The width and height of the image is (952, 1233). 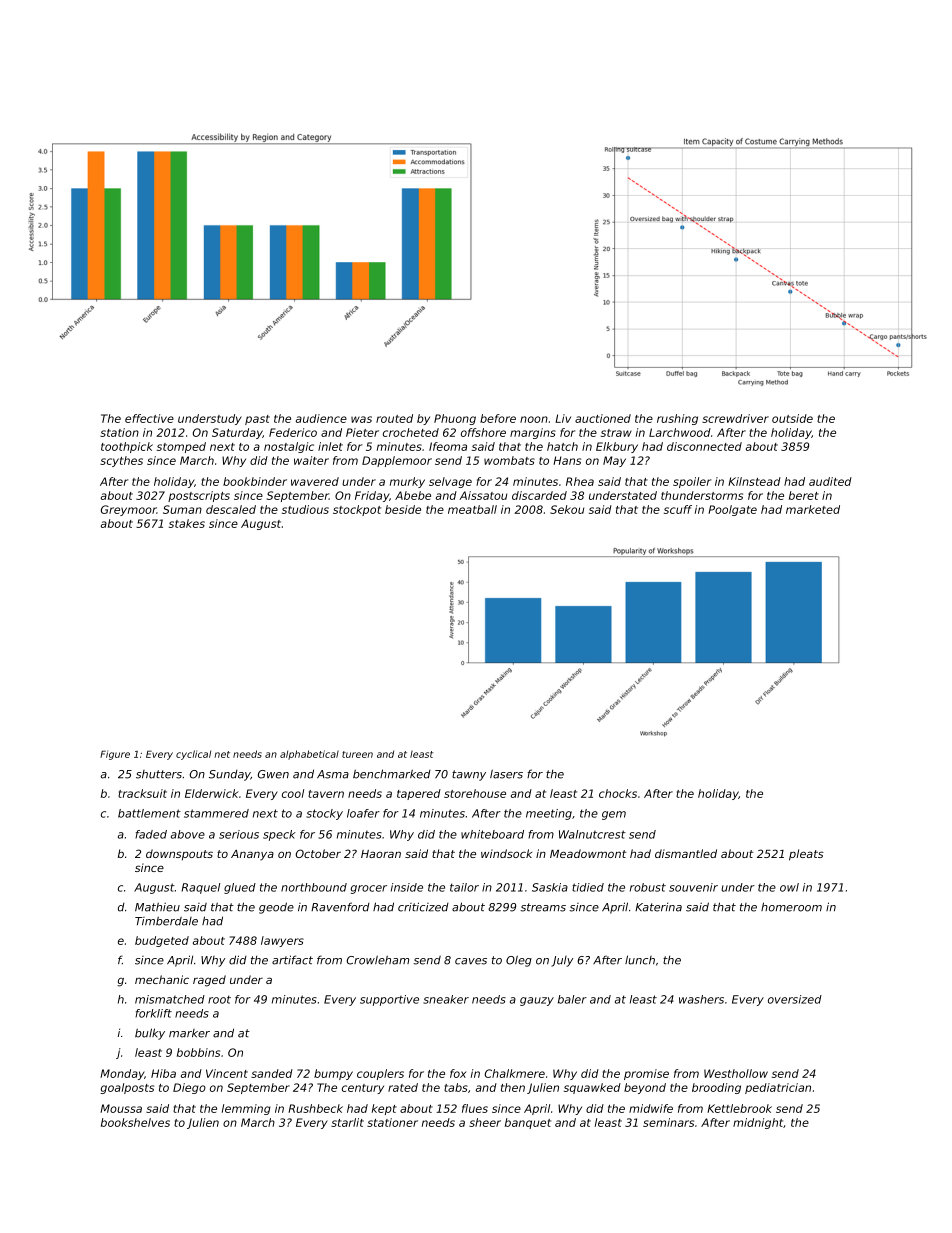 What do you see at coordinates (157, 907) in the image?
I see `Mathieu` at bounding box center [157, 907].
